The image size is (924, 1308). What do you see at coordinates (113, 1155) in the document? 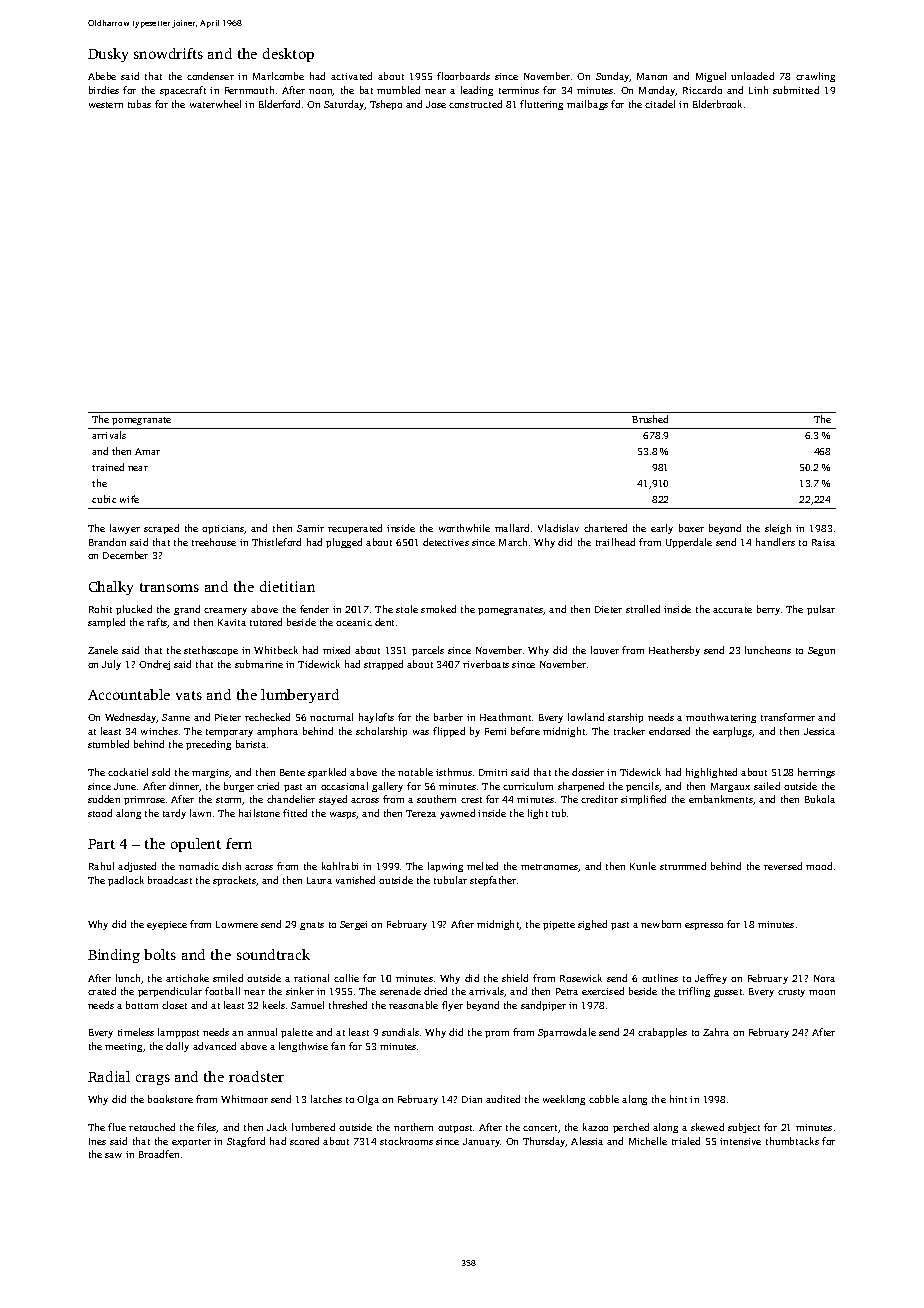
I see `saw` at bounding box center [113, 1155].
